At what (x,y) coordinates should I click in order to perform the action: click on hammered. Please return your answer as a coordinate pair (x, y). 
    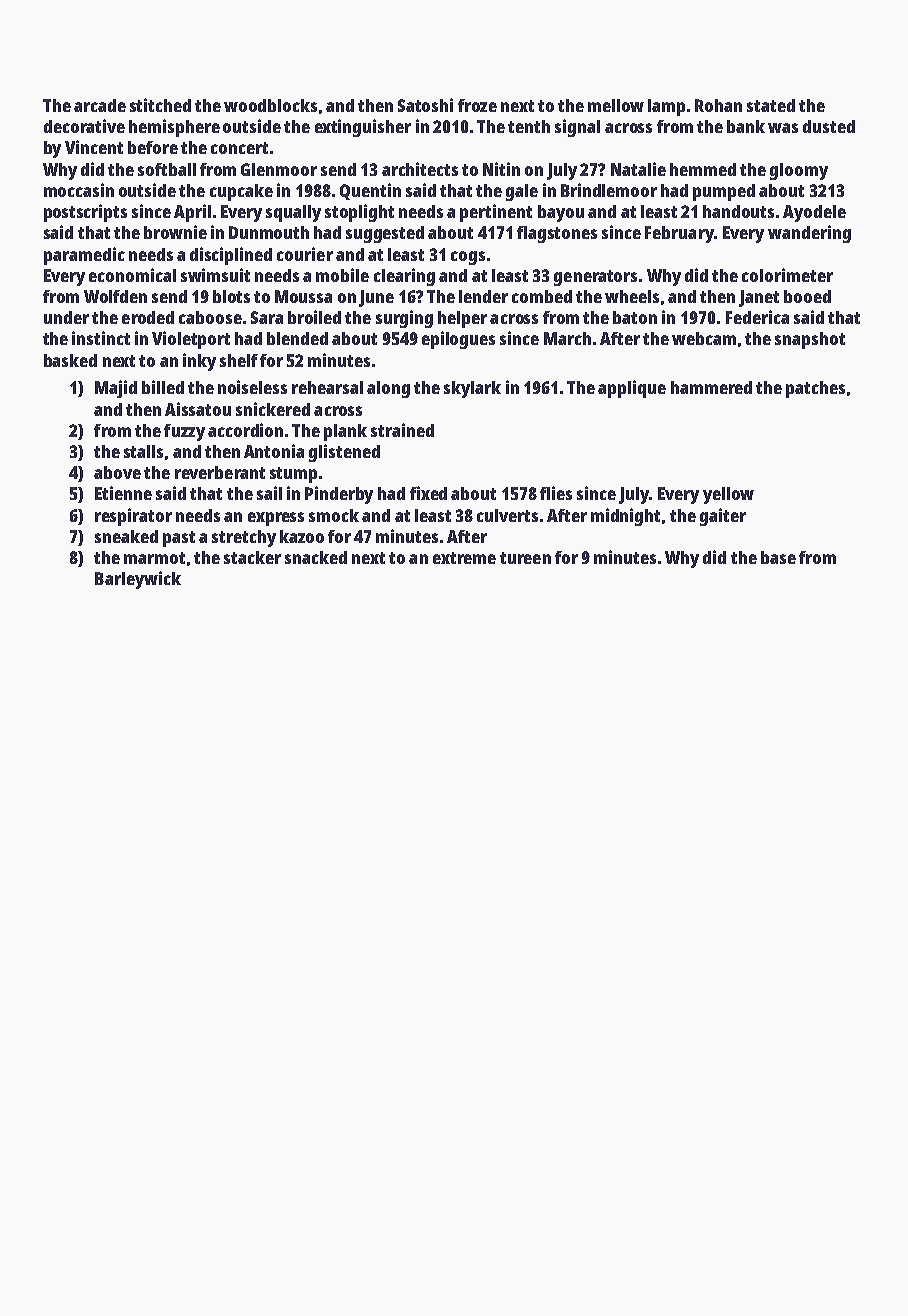
    Looking at the image, I should click on (711, 387).
